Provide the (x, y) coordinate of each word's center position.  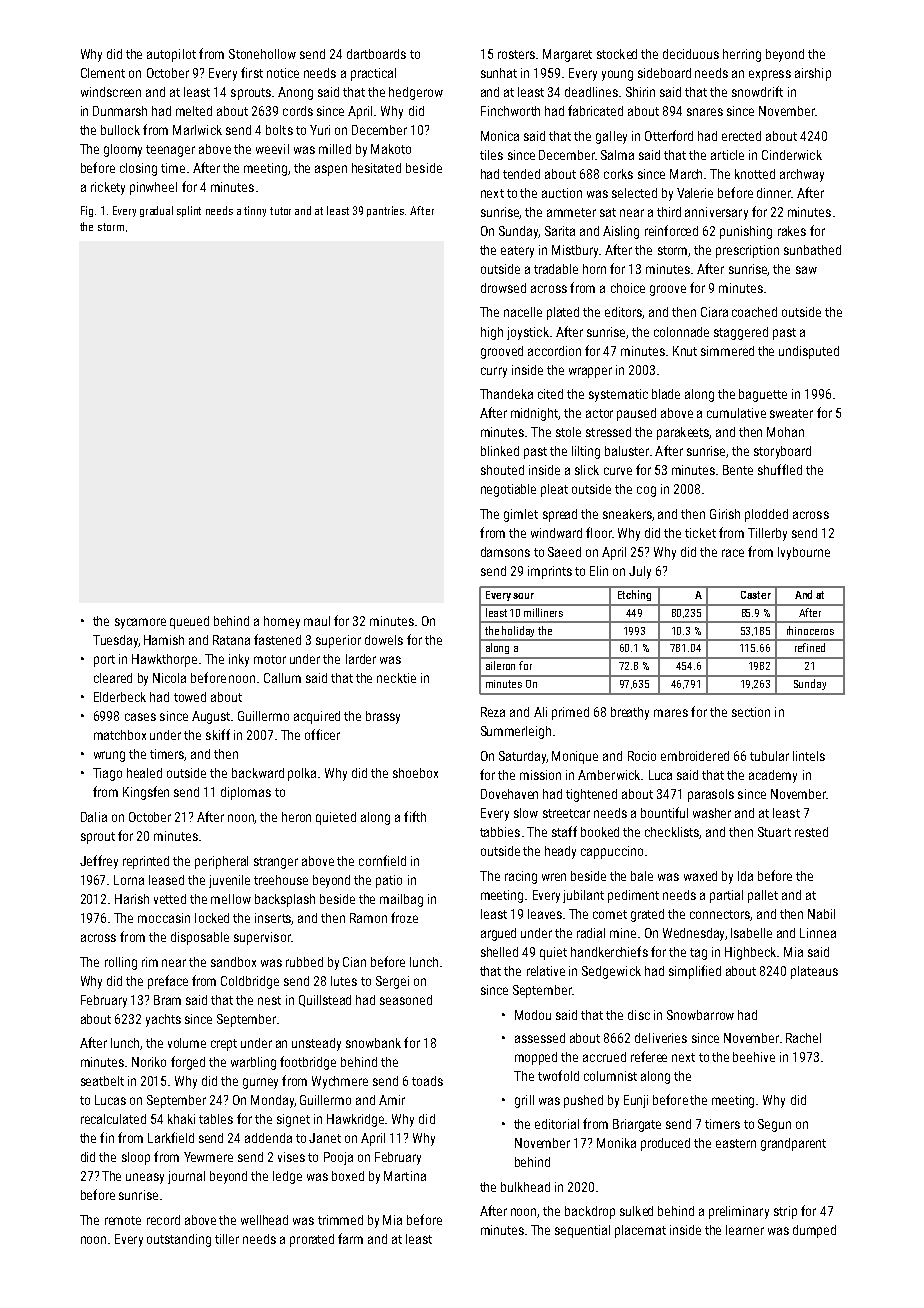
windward (556, 533)
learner (745, 1230)
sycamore (140, 623)
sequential (582, 1231)
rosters (516, 54)
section (751, 712)
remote (123, 1220)
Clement (103, 73)
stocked (617, 54)
